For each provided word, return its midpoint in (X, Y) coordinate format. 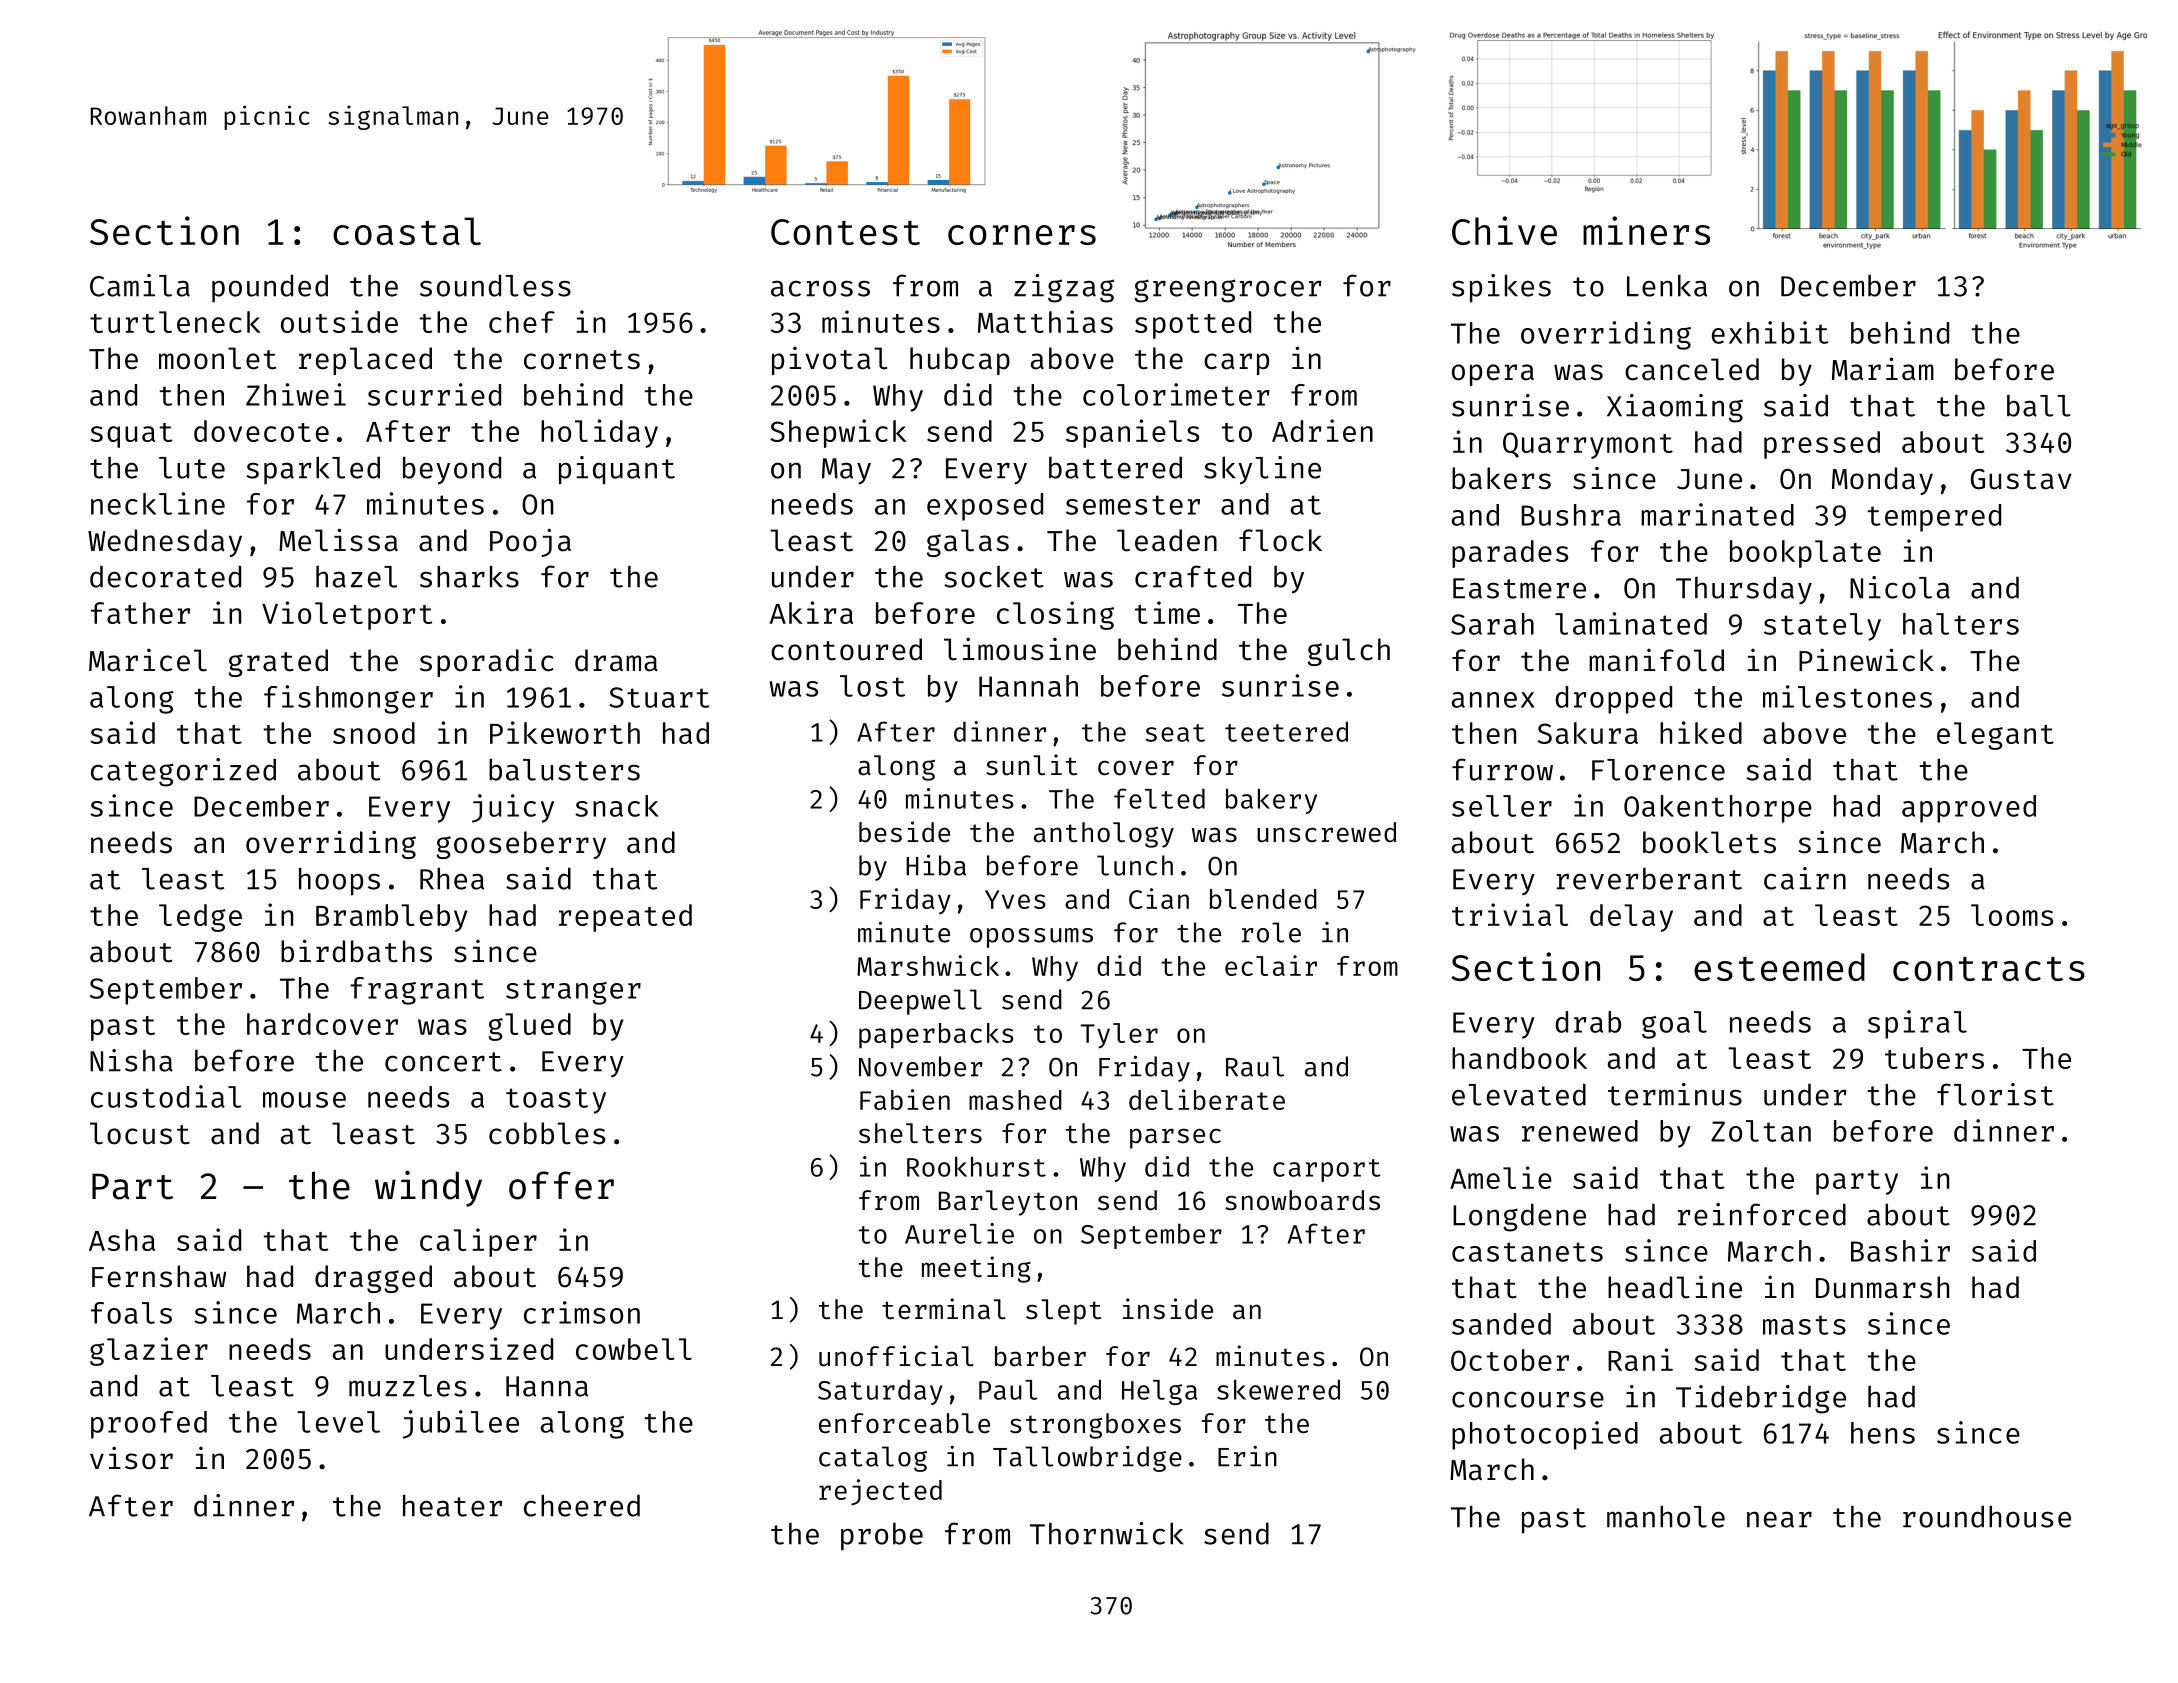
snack (617, 806)
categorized (183, 772)
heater (452, 1506)
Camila (140, 285)
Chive (1504, 230)
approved (1969, 809)
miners (1646, 230)
